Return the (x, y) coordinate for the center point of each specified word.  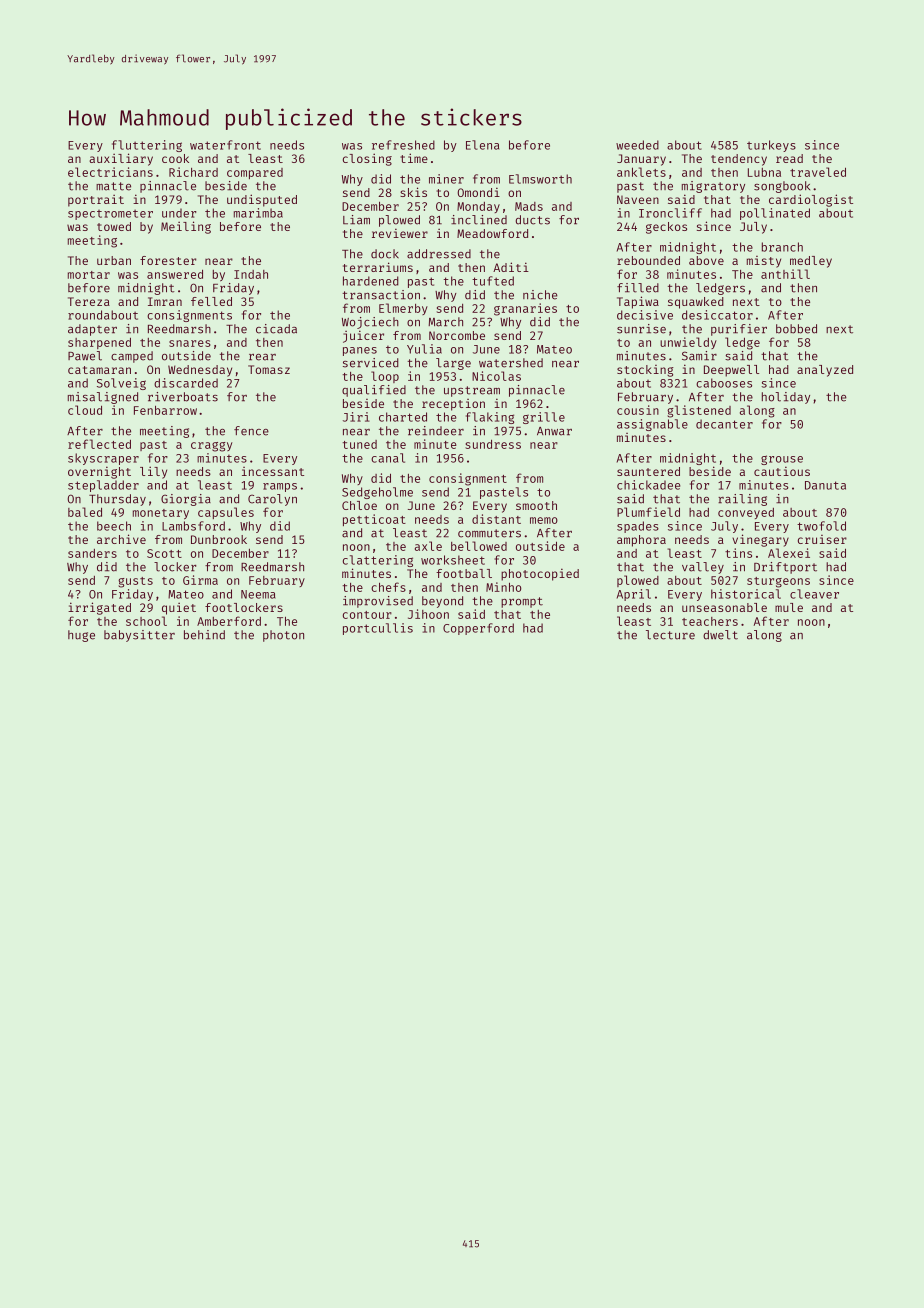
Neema (258, 594)
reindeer (436, 431)
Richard (193, 172)
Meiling (186, 227)
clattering (378, 561)
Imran (165, 301)
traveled (818, 172)
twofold (821, 526)
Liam (356, 220)
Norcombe (457, 335)
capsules (226, 513)
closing (367, 159)
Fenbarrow (165, 410)
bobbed (796, 329)
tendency (739, 160)
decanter (724, 424)
